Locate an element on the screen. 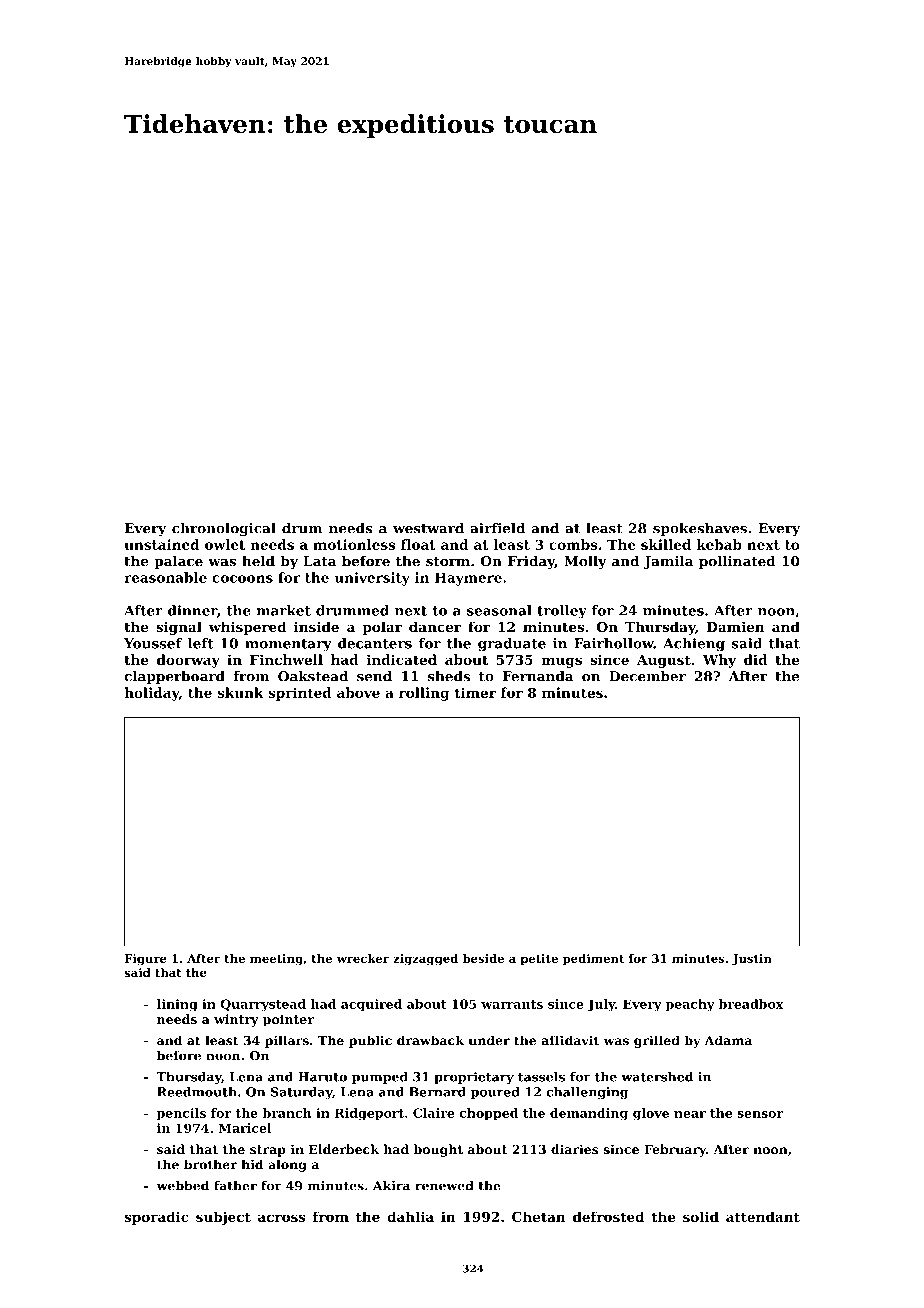 Image resolution: width=924 pixels, height=1308 pixels. Damien is located at coordinates (736, 626).
